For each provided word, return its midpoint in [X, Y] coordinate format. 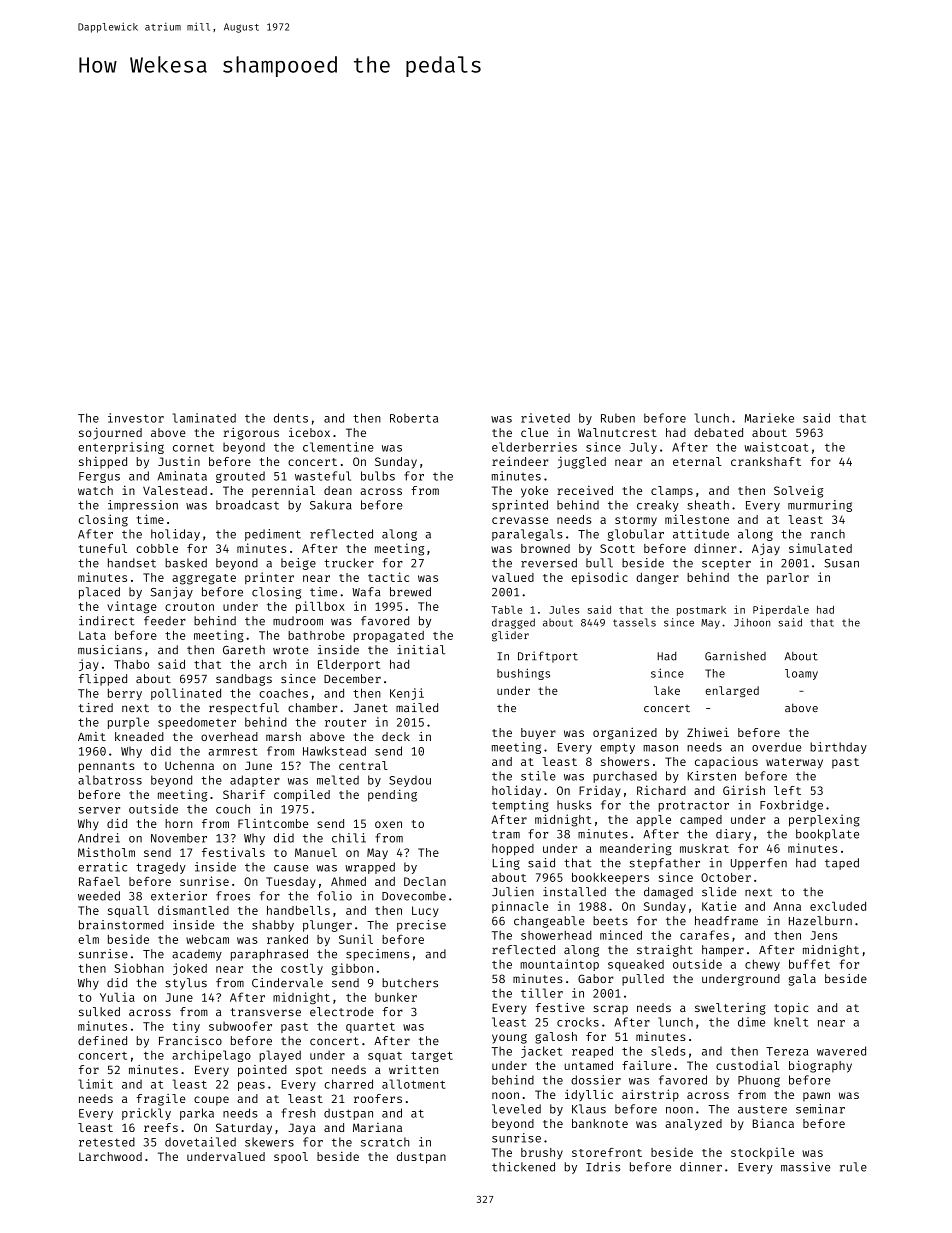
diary [733, 835]
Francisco [190, 1040]
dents [291, 418]
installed [574, 892]
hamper [723, 951]
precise [421, 926]
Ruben [618, 418]
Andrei [99, 838]
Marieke [769, 418]
